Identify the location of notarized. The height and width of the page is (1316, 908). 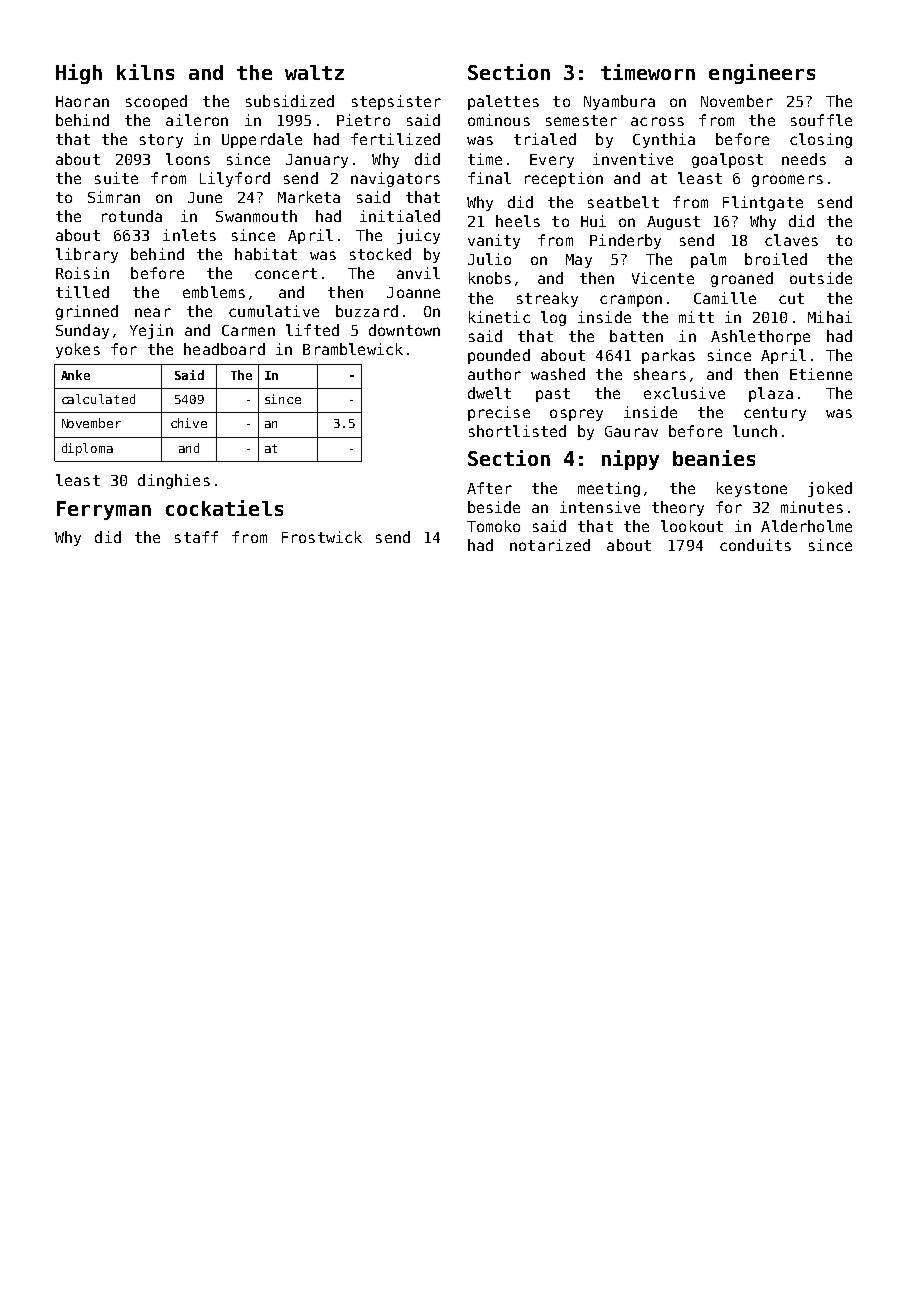
(550, 545).
